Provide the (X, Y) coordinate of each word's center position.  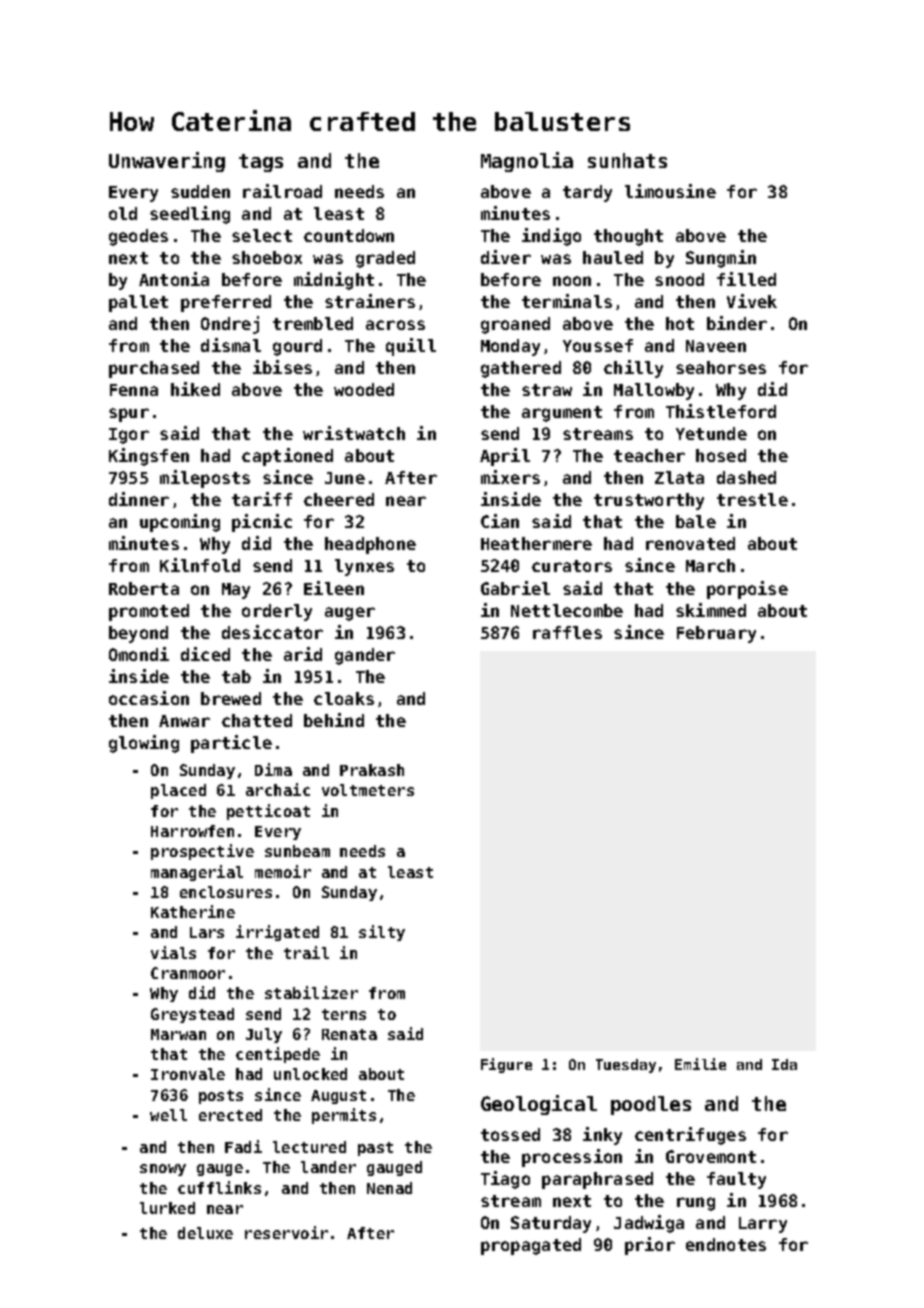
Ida (784, 1064)
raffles (567, 632)
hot (680, 323)
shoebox (267, 257)
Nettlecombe (567, 610)
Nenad (389, 1188)
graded (385, 259)
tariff (262, 499)
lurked (167, 1208)
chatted (257, 720)
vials (173, 952)
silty (382, 933)
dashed (746, 477)
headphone (370, 545)
